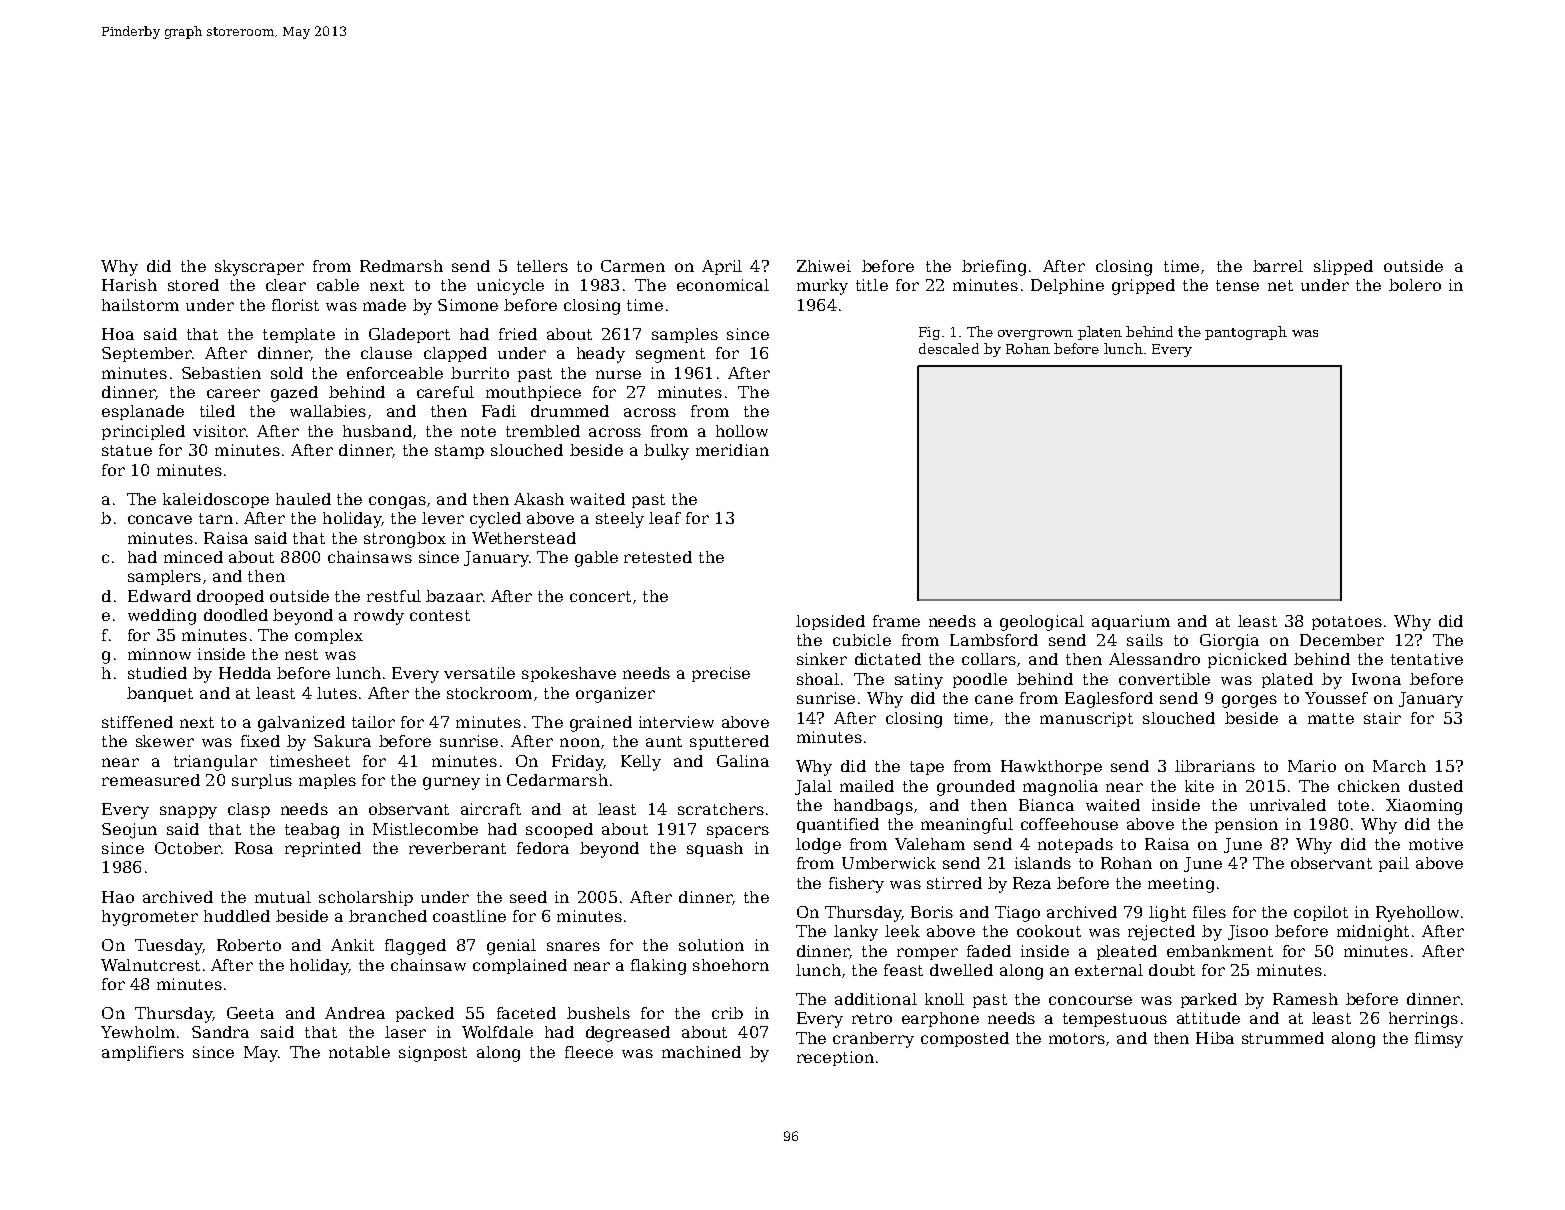 Image resolution: width=1565 pixels, height=1210 pixels. Describe the element at coordinates (896, 621) in the screenshot. I see `frame` at that location.
